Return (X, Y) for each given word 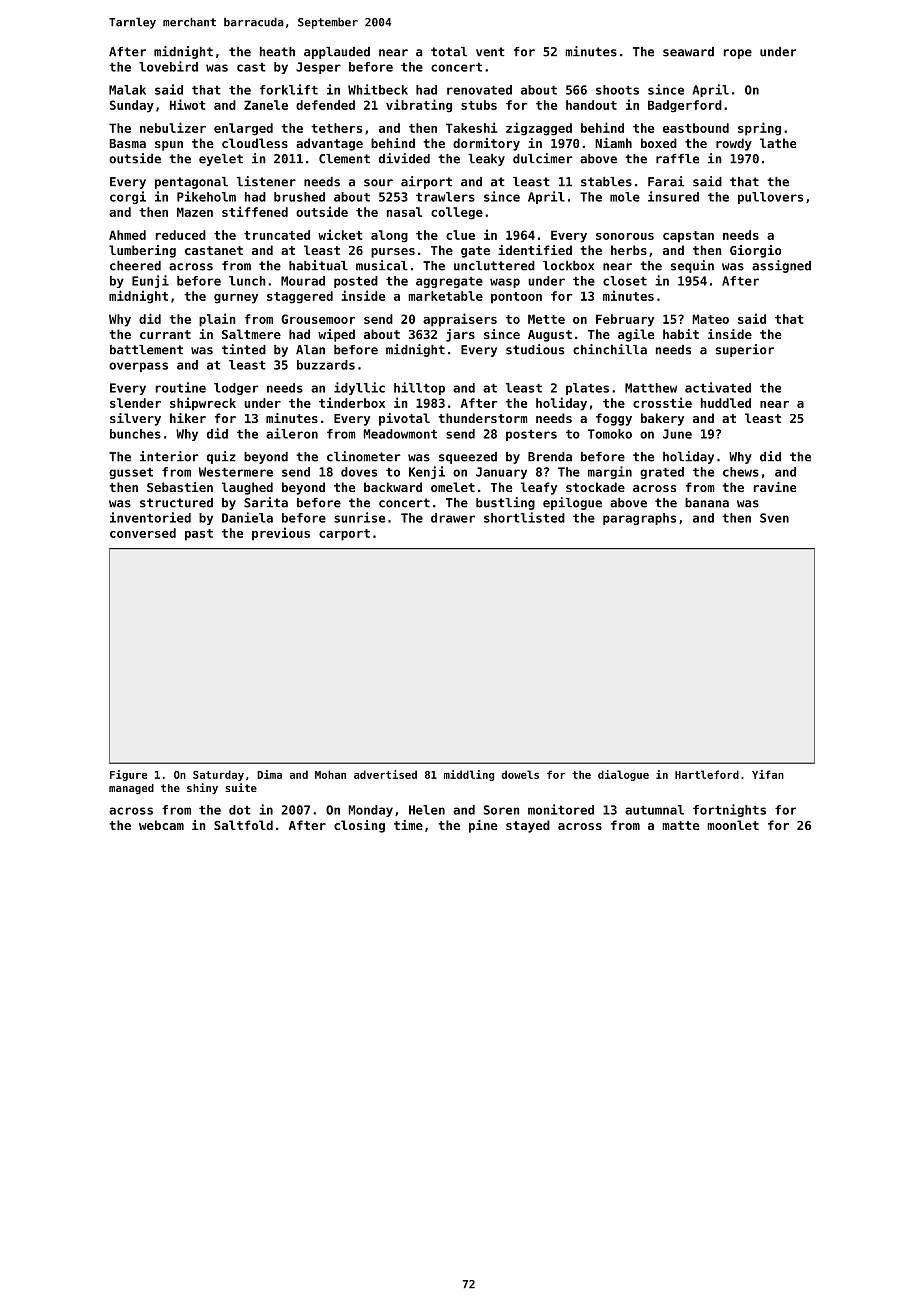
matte (680, 825)
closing (359, 826)
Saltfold (243, 825)
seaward (688, 52)
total (449, 52)
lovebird (168, 66)
